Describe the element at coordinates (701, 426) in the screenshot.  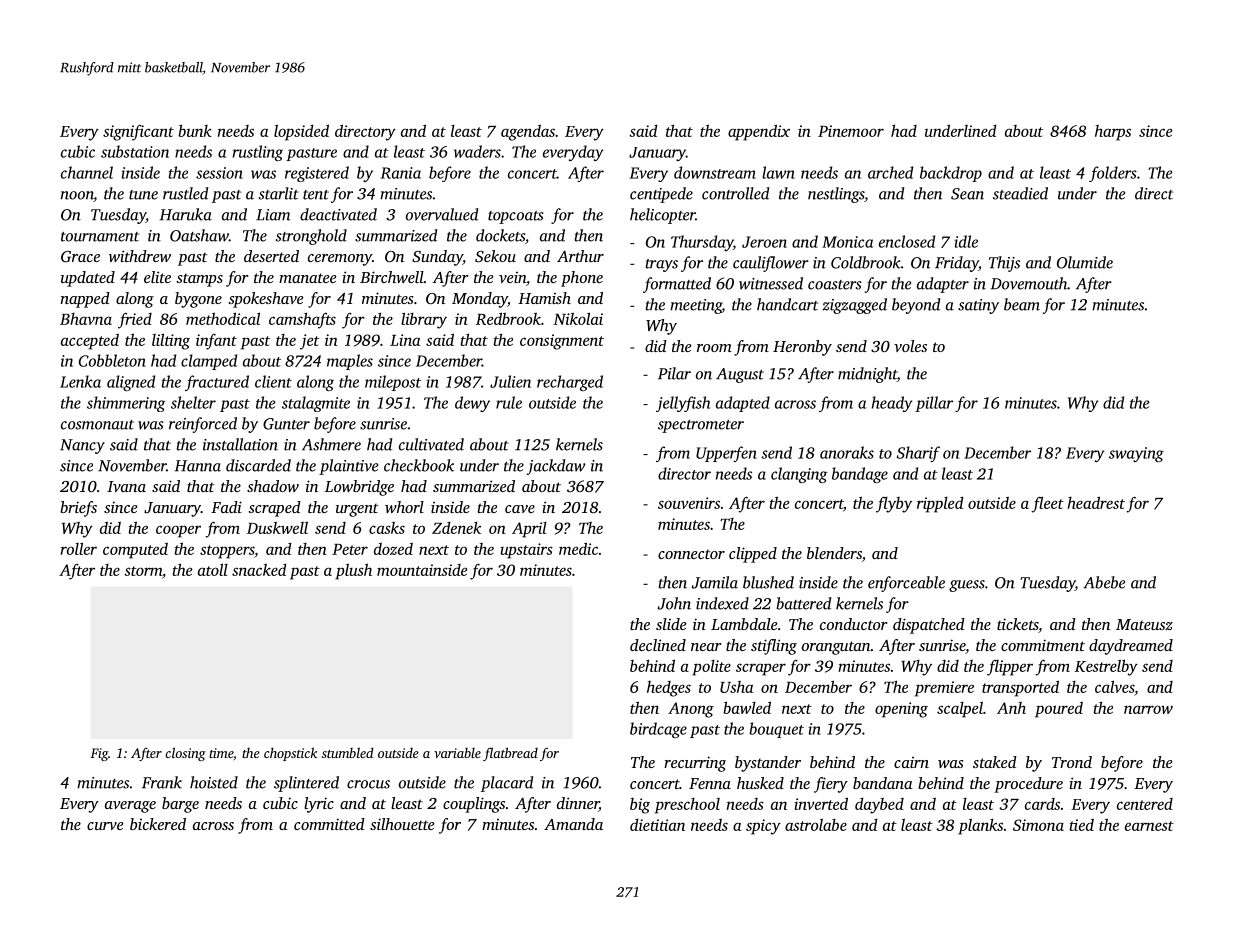
I see `spectrometer` at that location.
